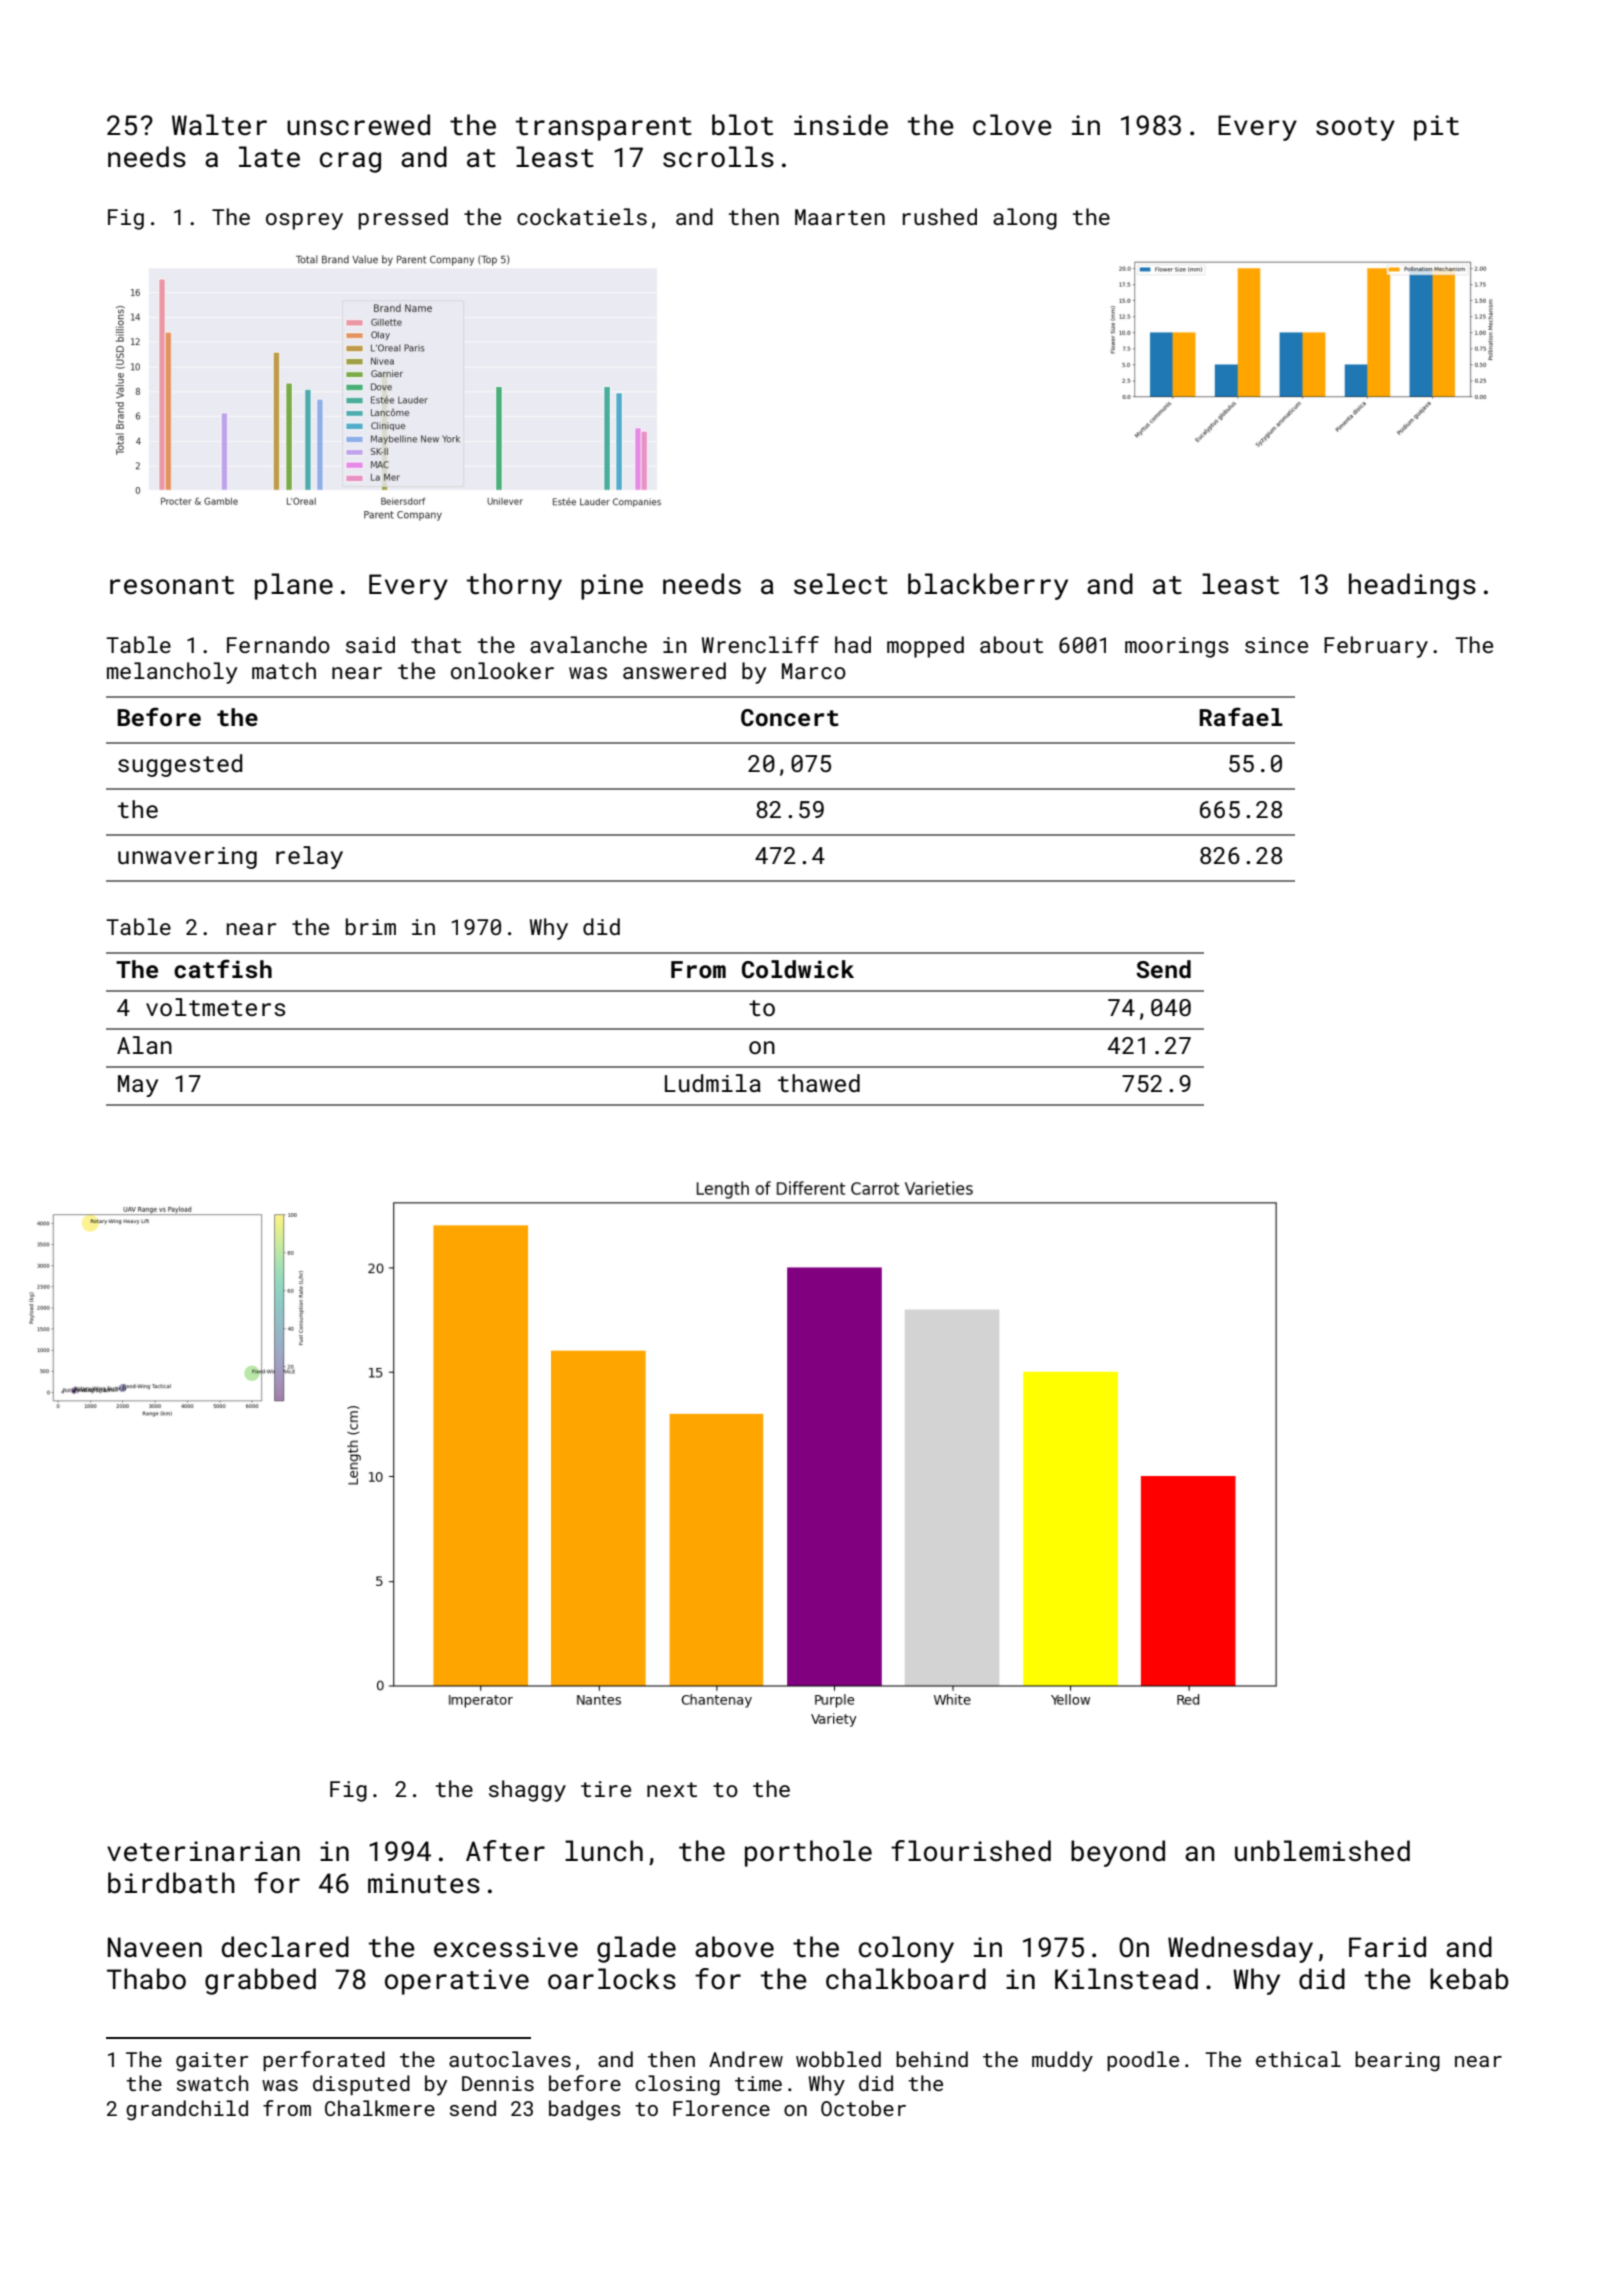 This screenshot has width=1620, height=2292. I want to click on Florence, so click(721, 2108).
